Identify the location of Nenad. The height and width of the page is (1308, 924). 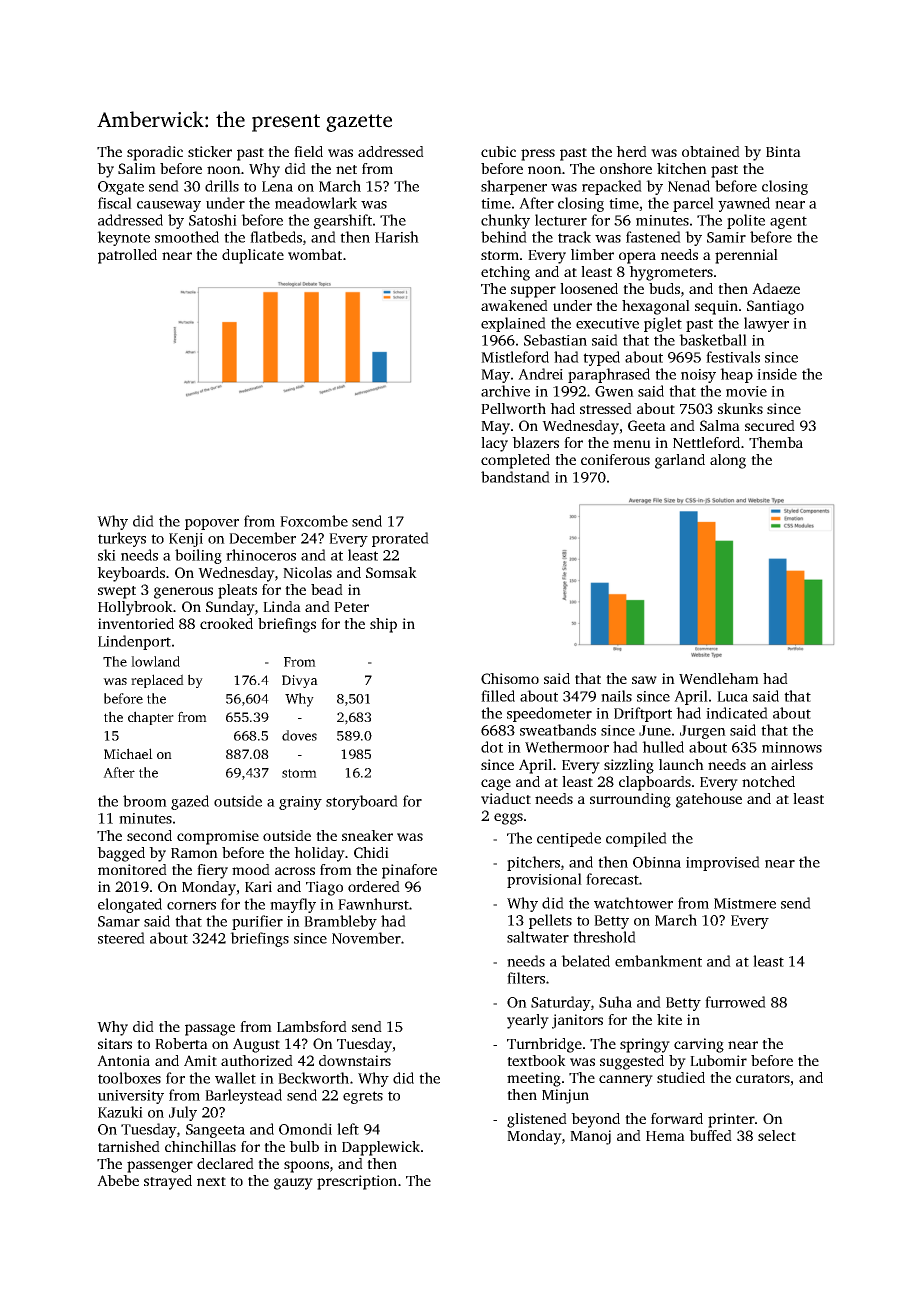
(689, 186).
